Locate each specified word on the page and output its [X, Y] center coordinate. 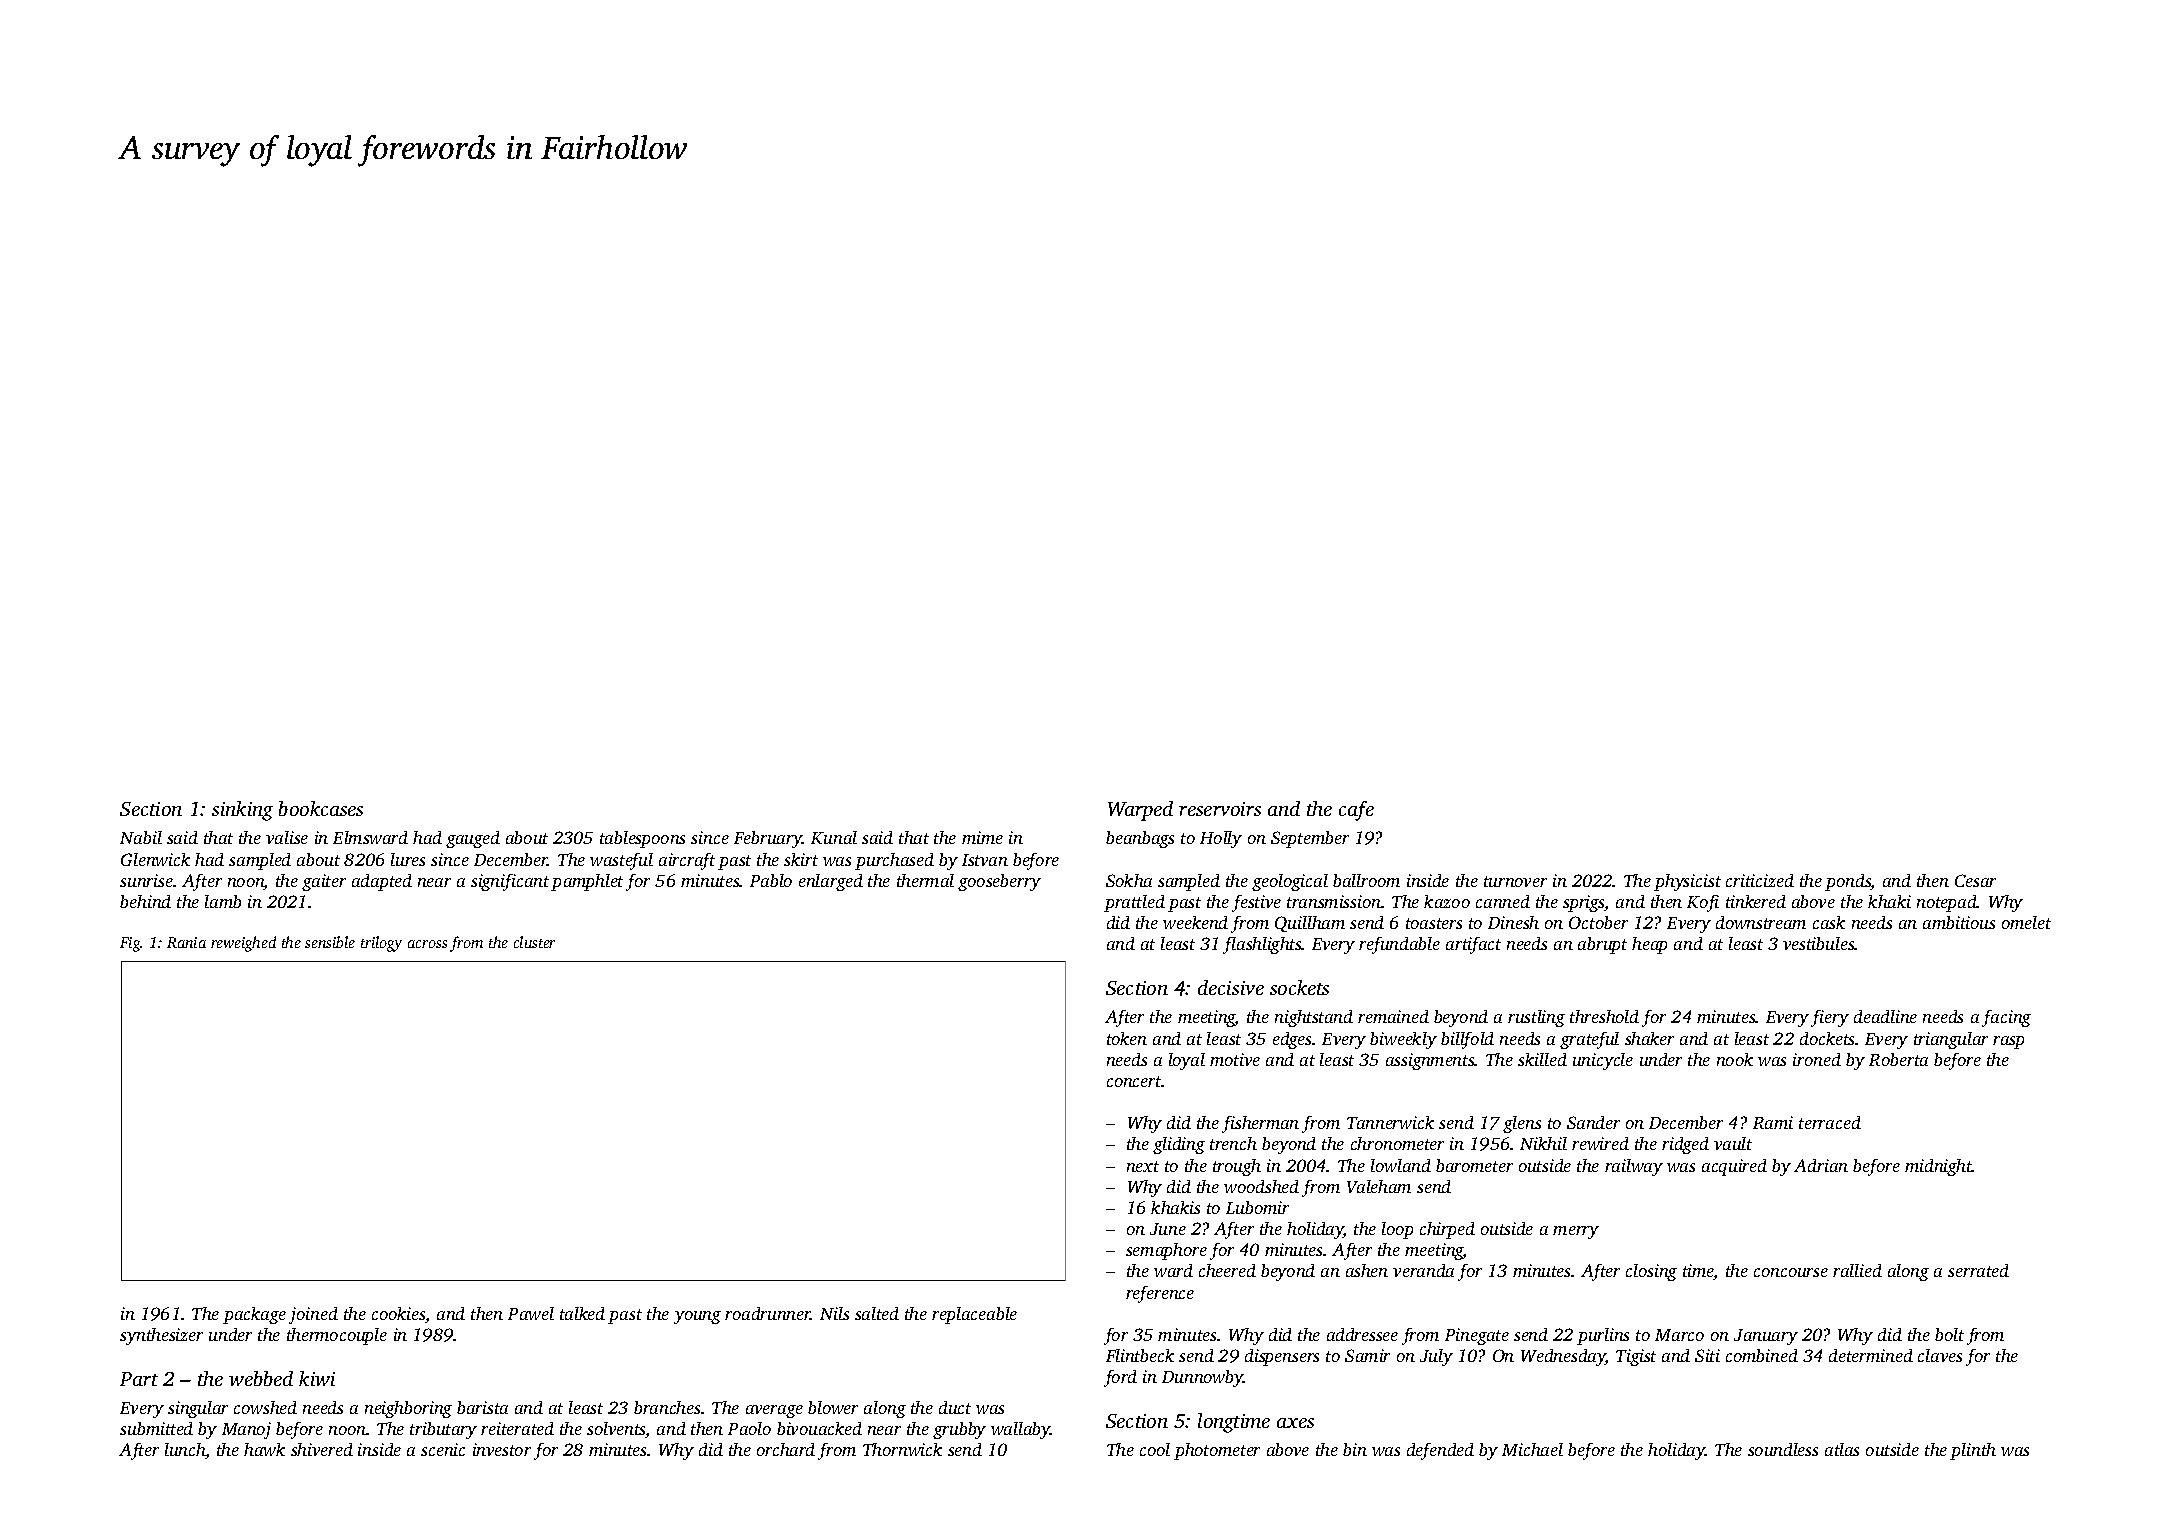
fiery [1830, 1018]
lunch [185, 1449]
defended [1440, 1451]
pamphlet [587, 882]
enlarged [831, 882]
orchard [786, 1449]
